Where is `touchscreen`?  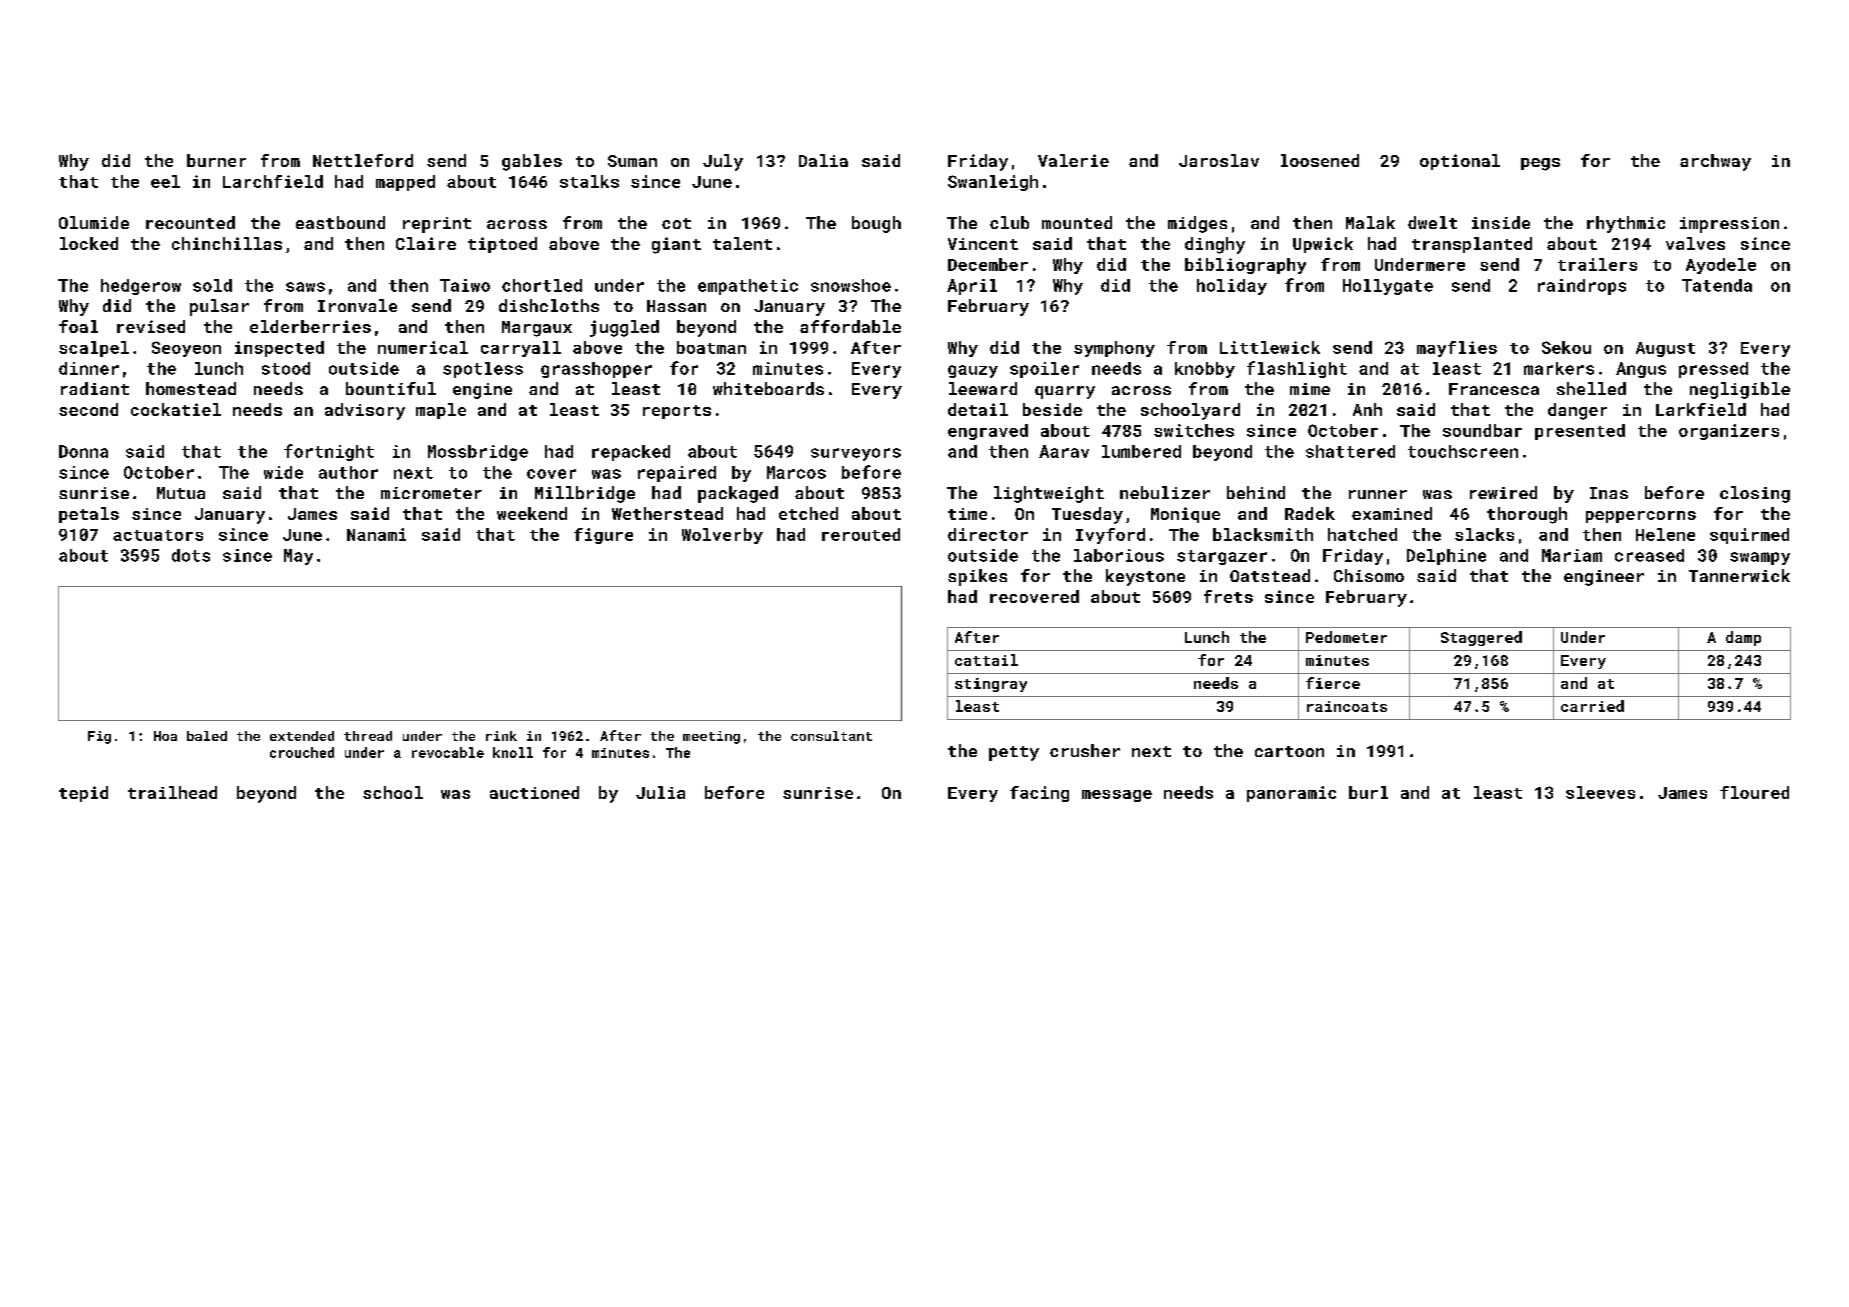
touchscreen is located at coordinates (1463, 451).
